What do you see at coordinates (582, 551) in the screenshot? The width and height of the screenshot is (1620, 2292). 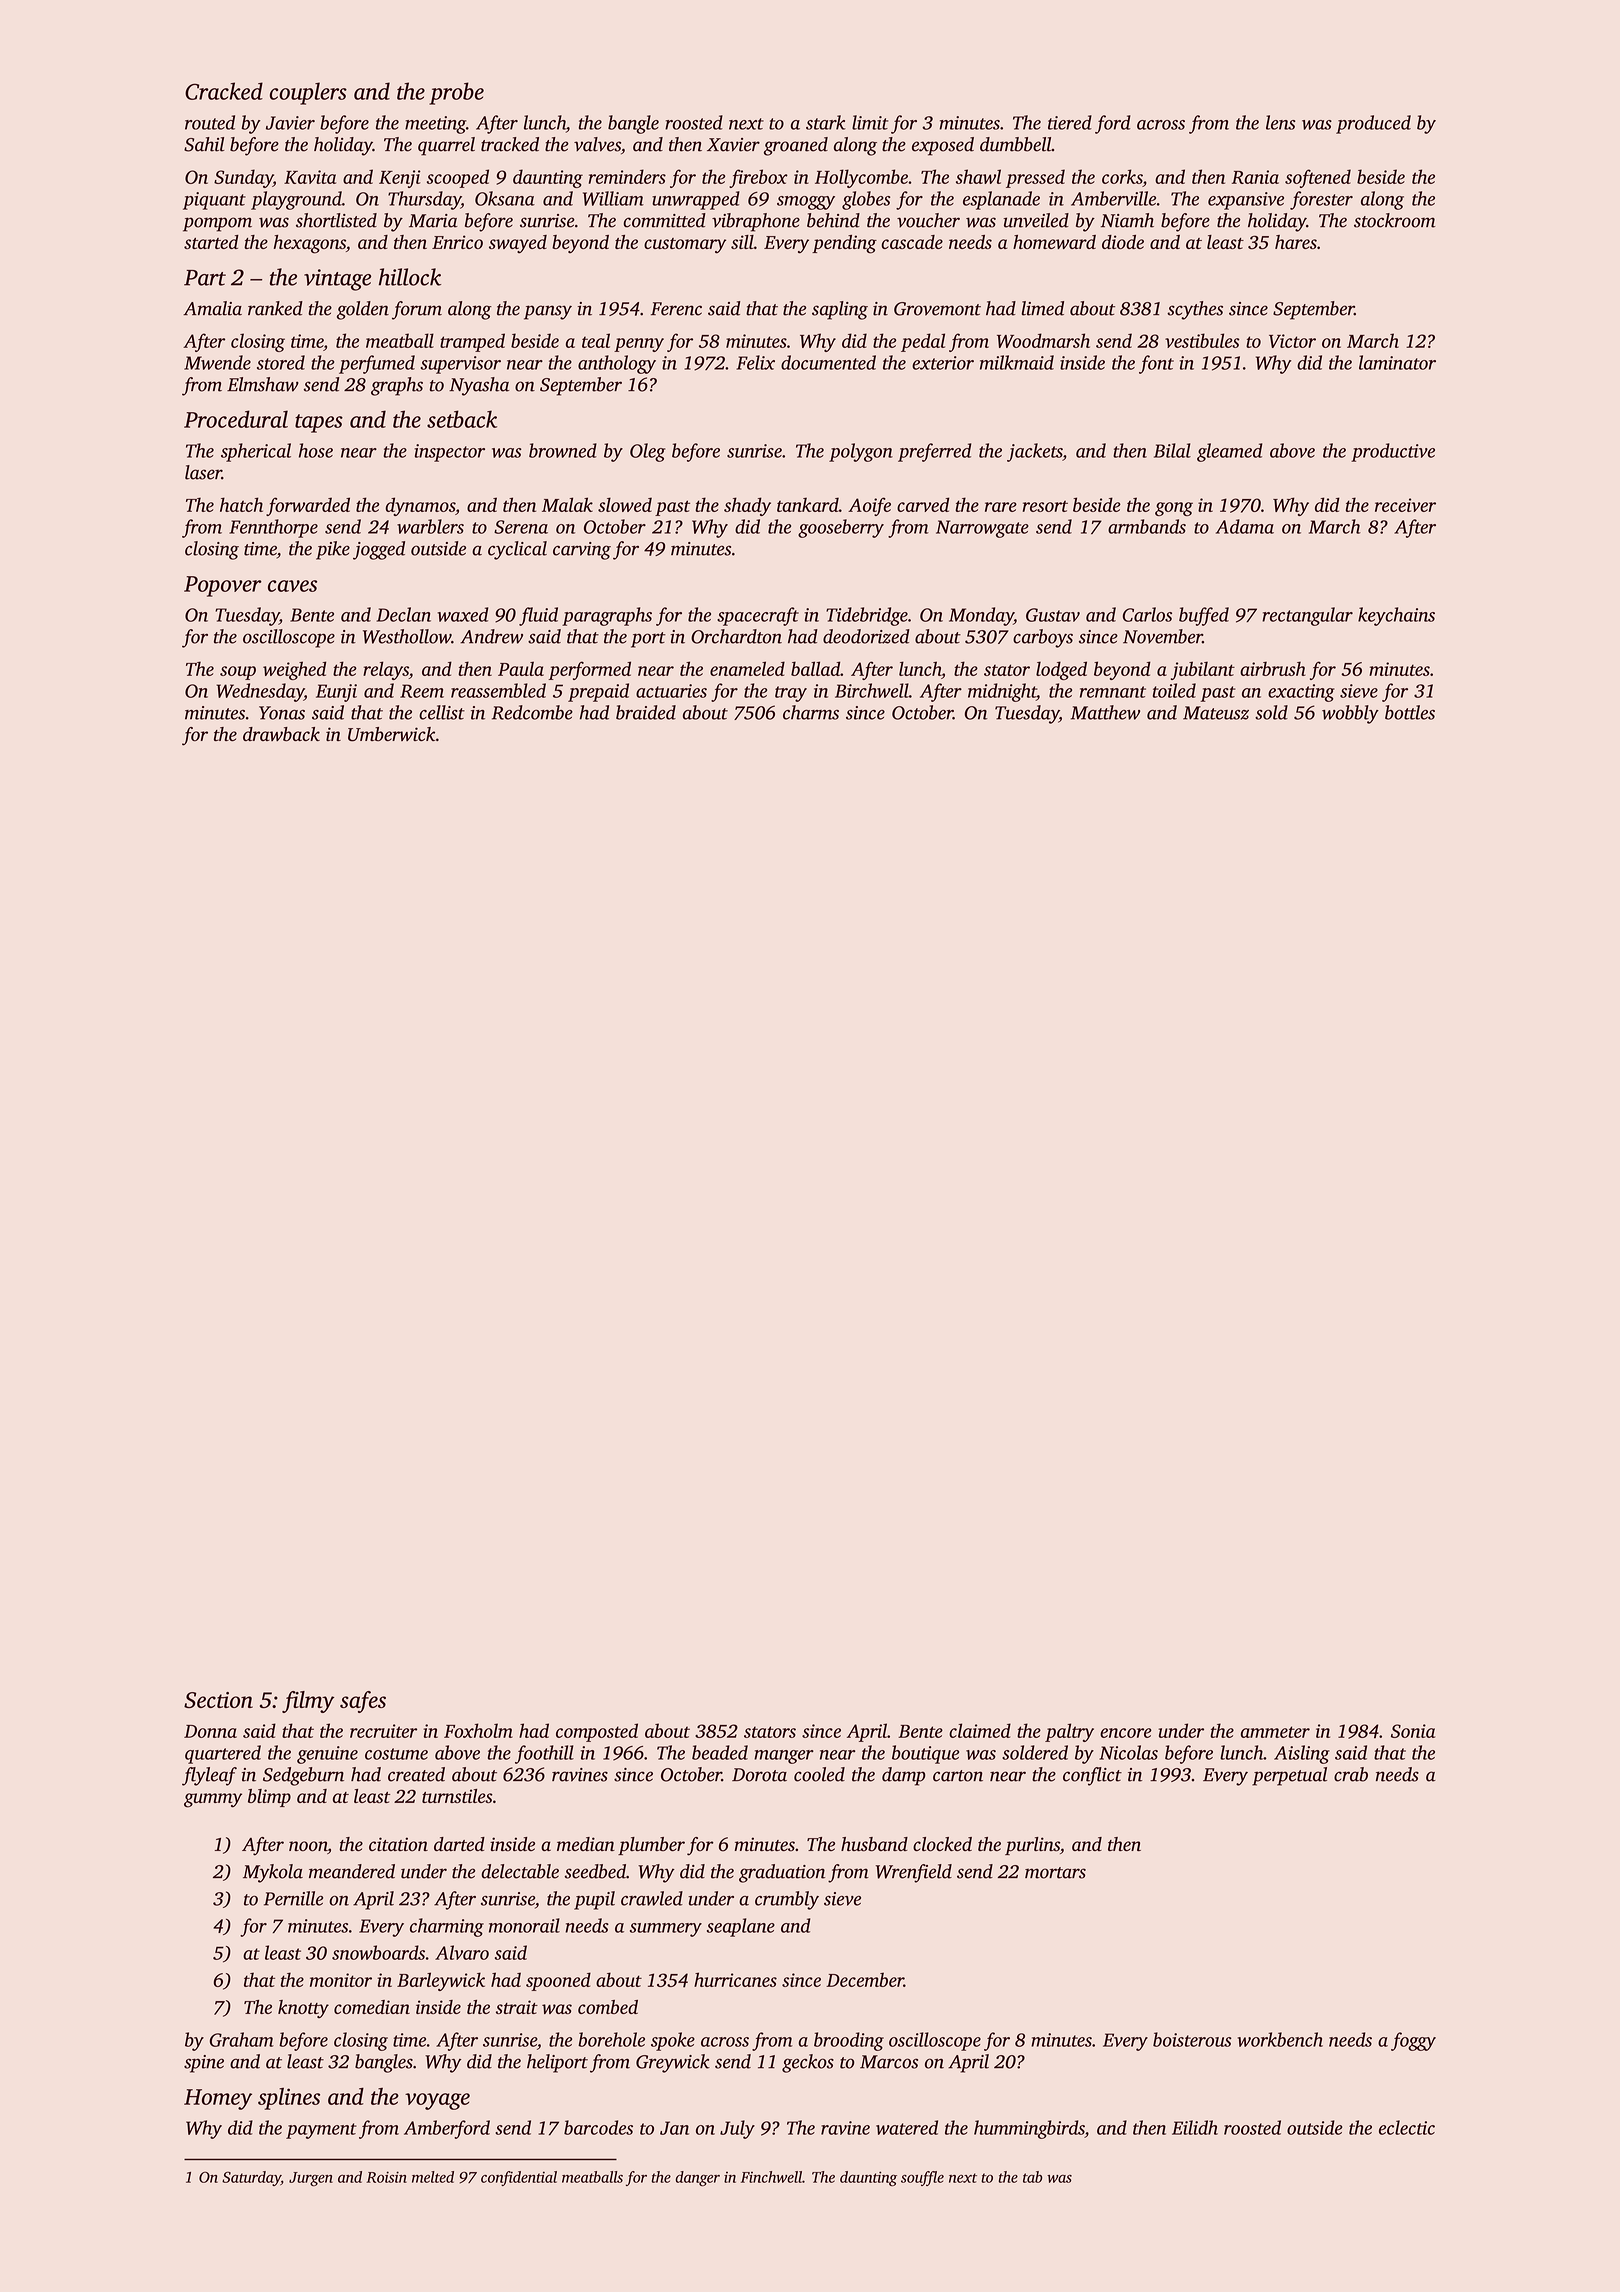 I see `carving` at bounding box center [582, 551].
